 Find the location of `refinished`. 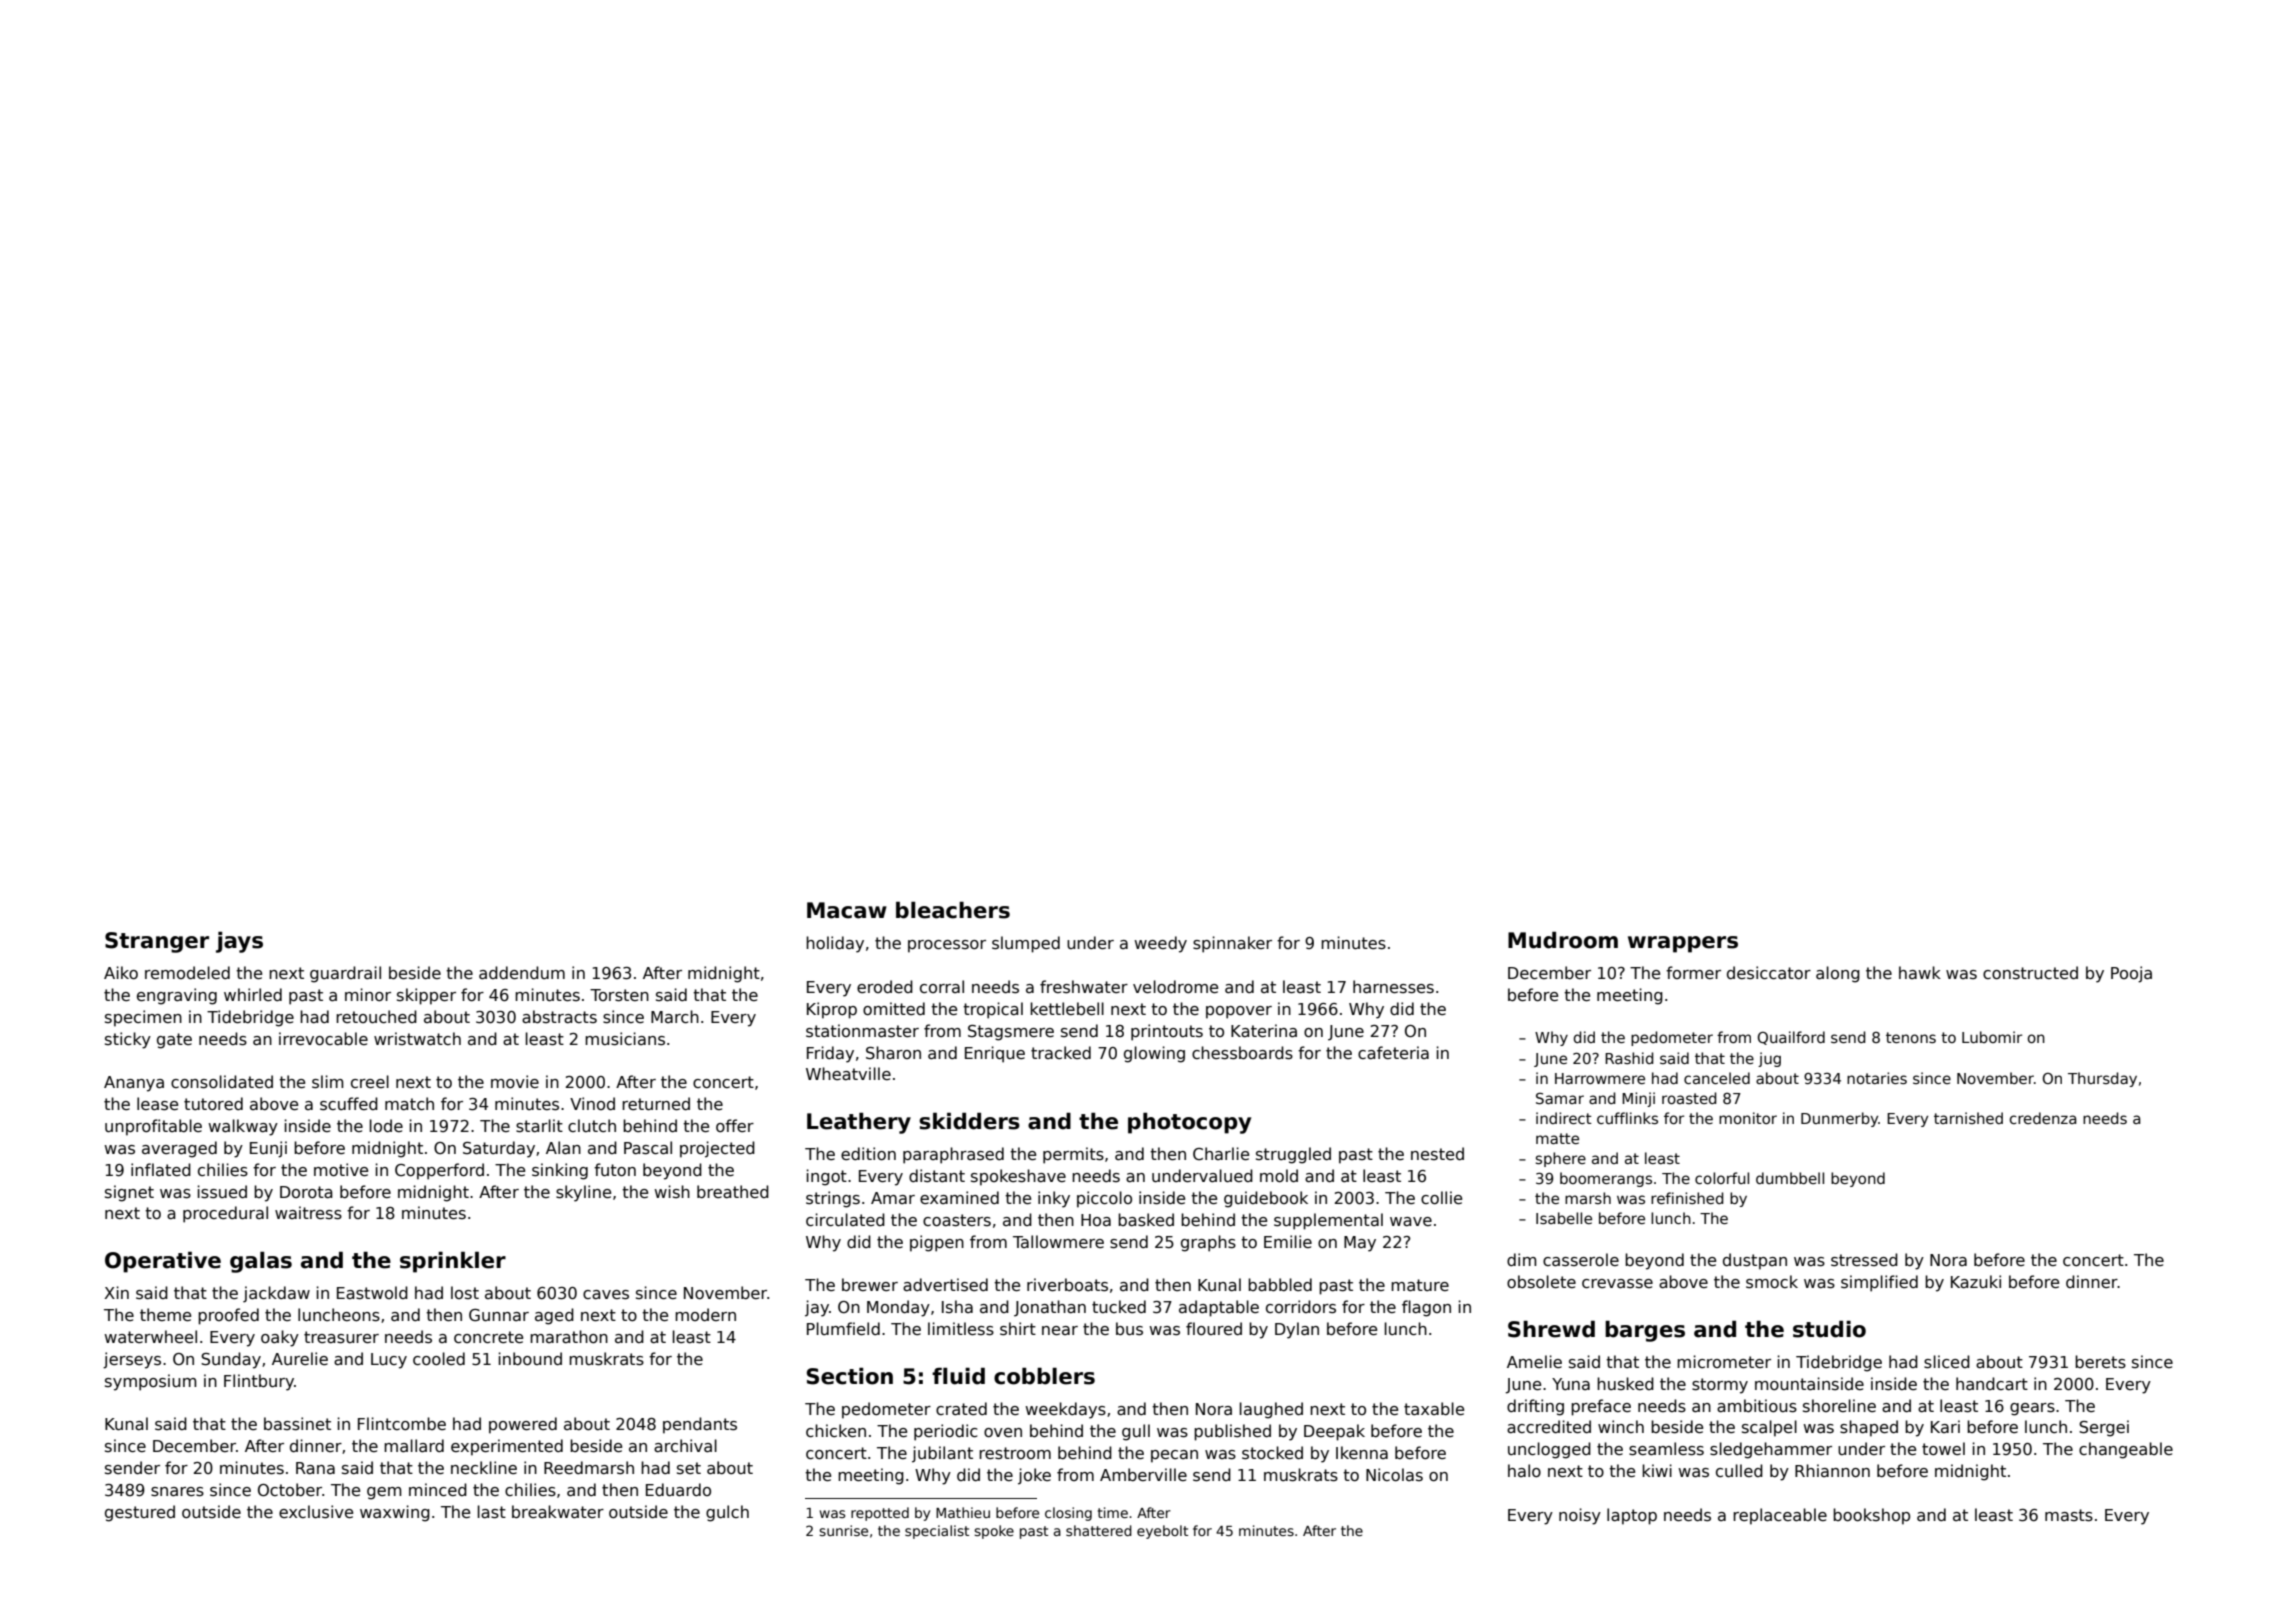

refinished is located at coordinates (1687, 1198).
